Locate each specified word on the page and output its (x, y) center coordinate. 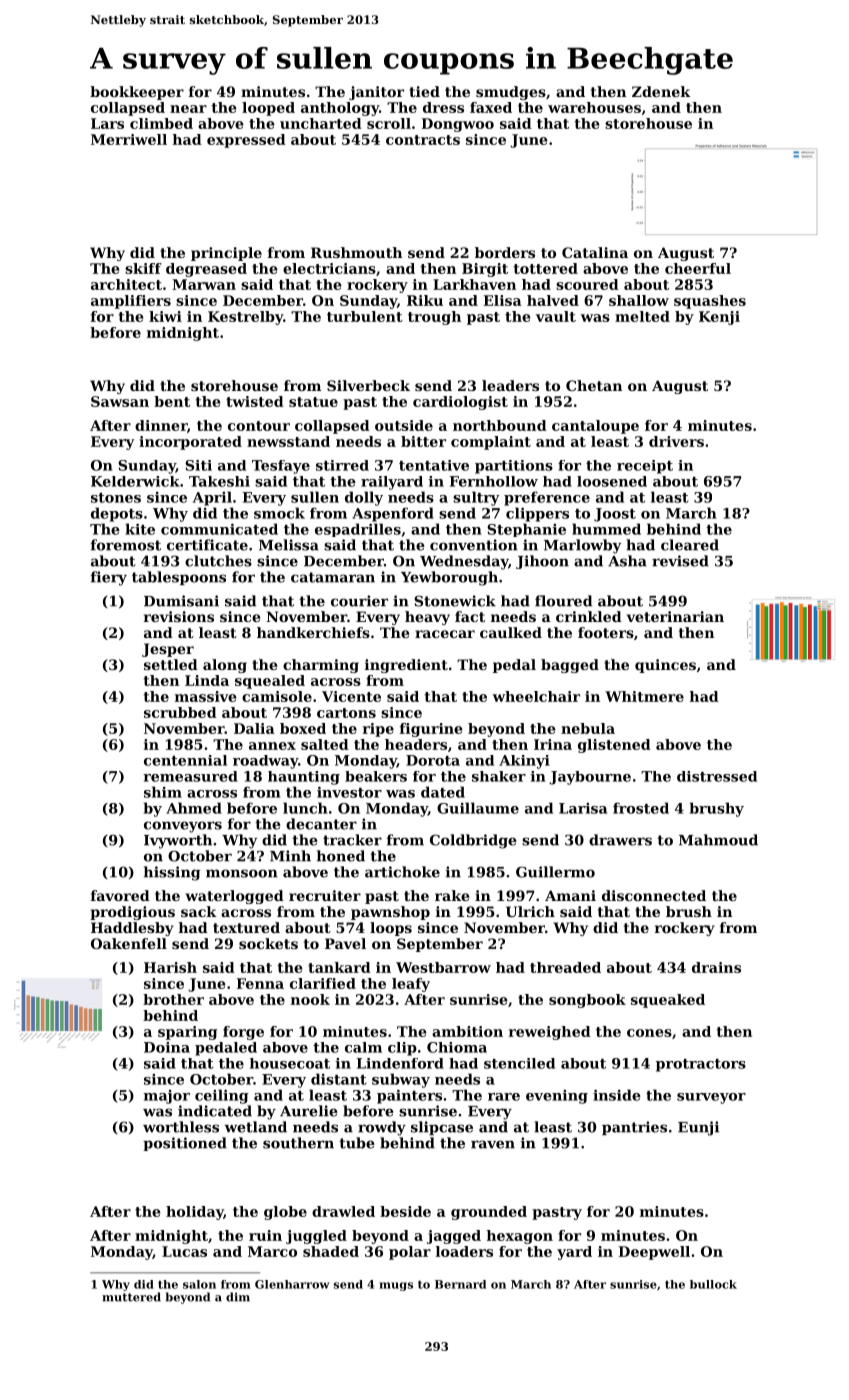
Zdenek (661, 91)
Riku (425, 300)
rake (452, 895)
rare (504, 1097)
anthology (340, 109)
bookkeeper (137, 93)
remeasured (190, 776)
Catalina (595, 252)
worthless (181, 1127)
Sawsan (120, 401)
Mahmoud (718, 840)
